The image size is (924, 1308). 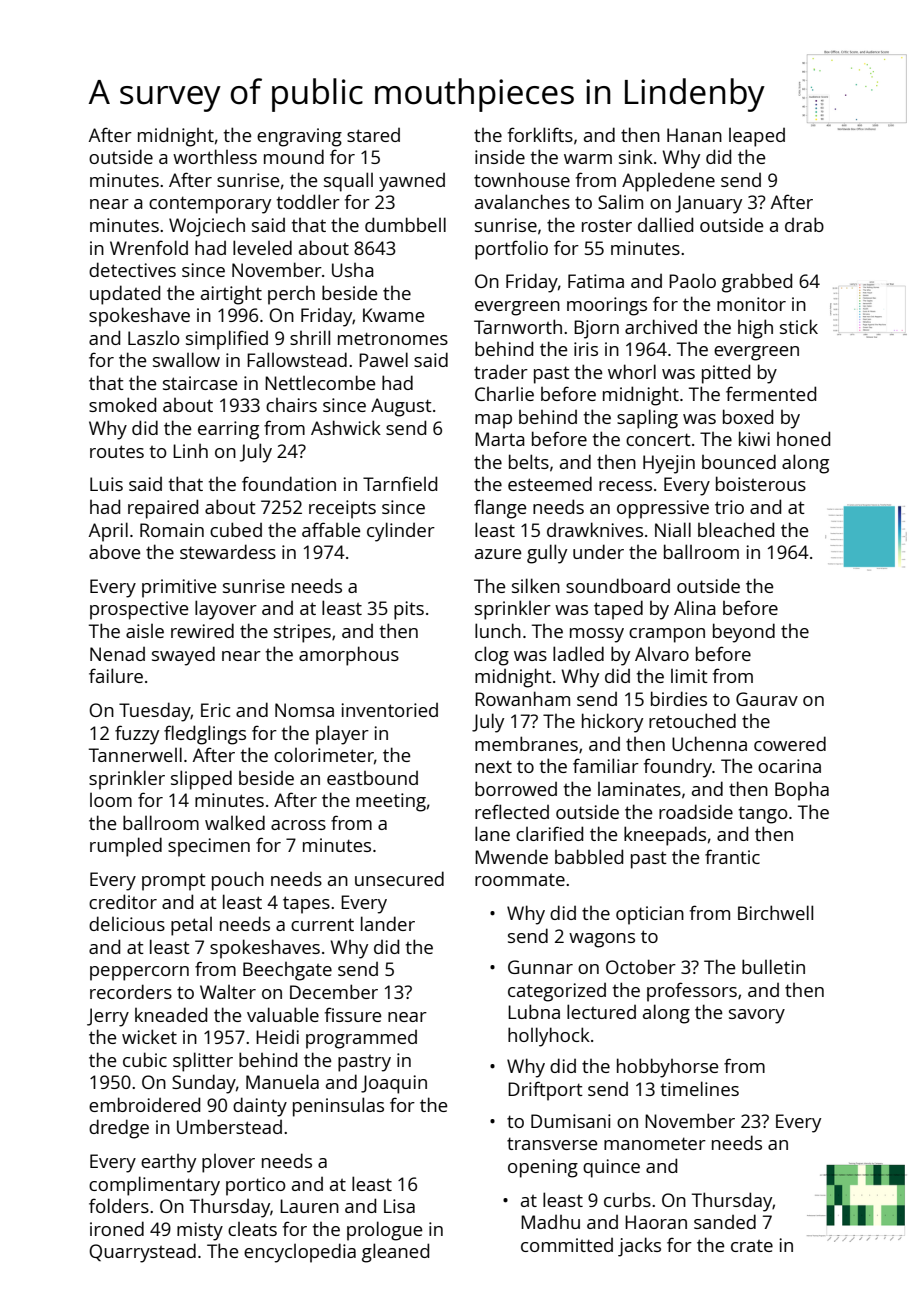 What do you see at coordinates (145, 1059) in the screenshot?
I see `cubic` at bounding box center [145, 1059].
